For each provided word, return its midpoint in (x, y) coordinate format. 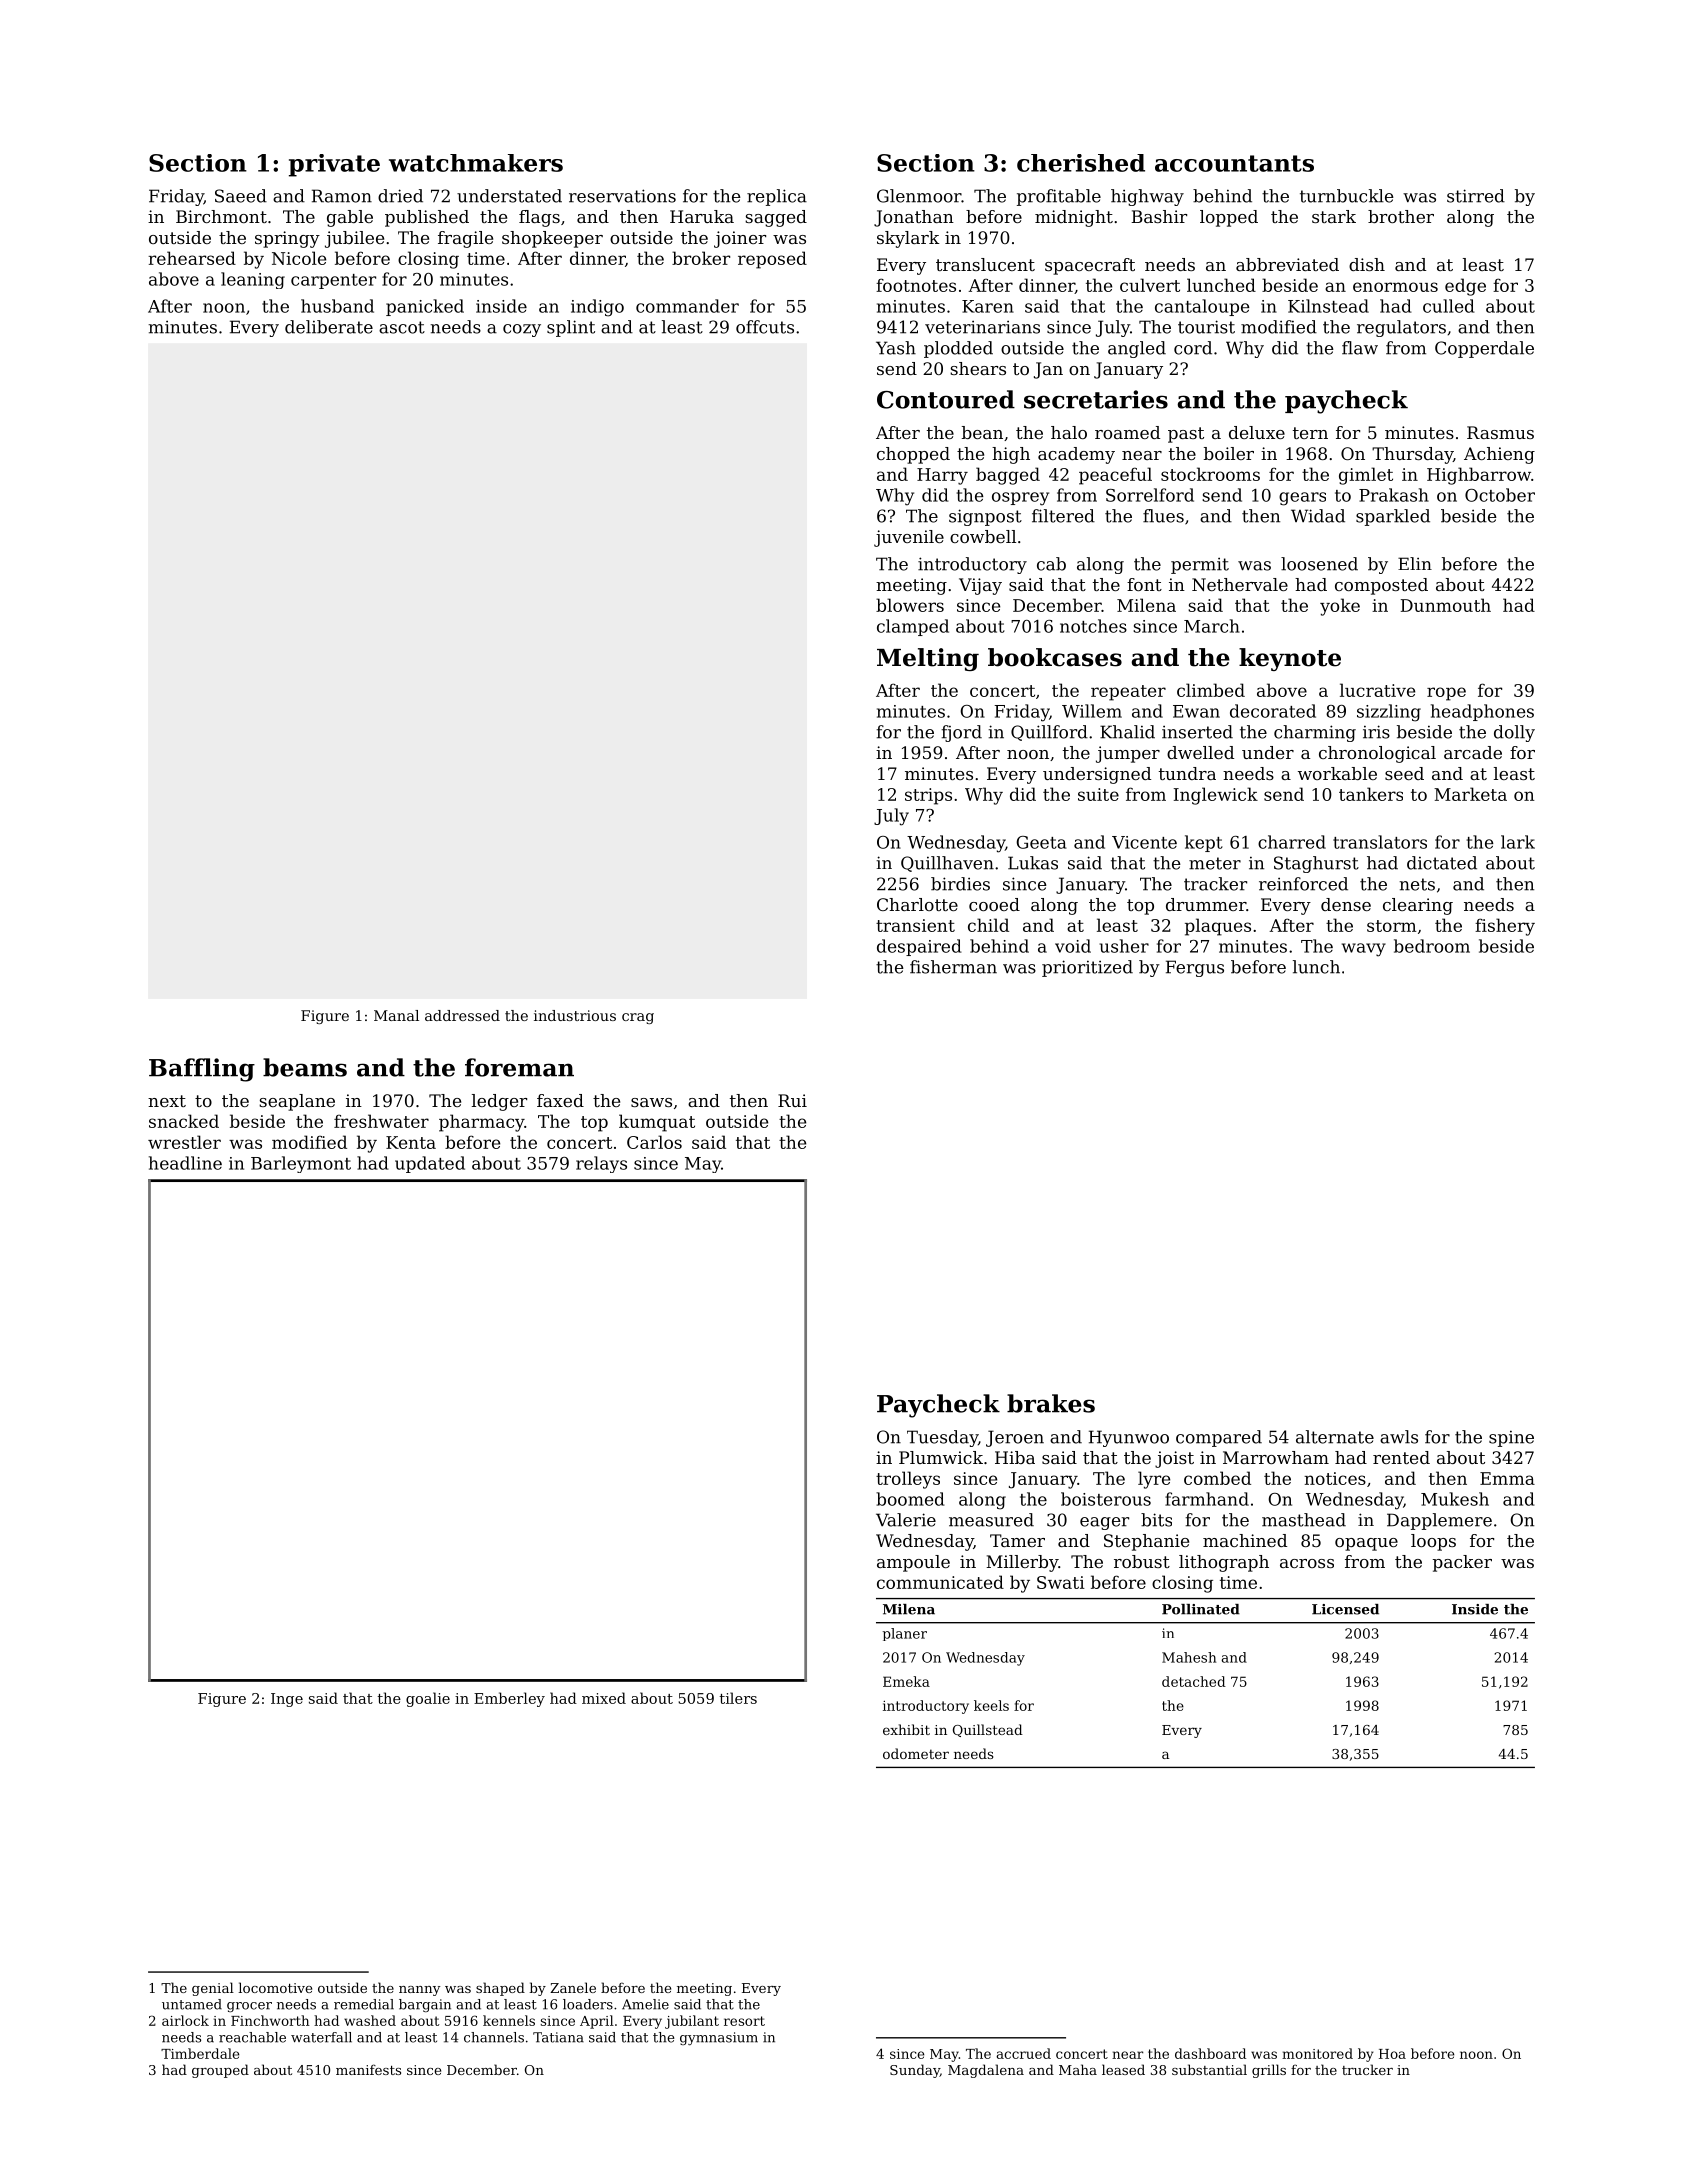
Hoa (1392, 2054)
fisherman (953, 967)
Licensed (1345, 1609)
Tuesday (942, 1438)
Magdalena (986, 2071)
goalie (428, 1699)
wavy (1364, 950)
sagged (776, 218)
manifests (368, 2069)
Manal (396, 1015)
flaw (1360, 348)
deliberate (329, 327)
